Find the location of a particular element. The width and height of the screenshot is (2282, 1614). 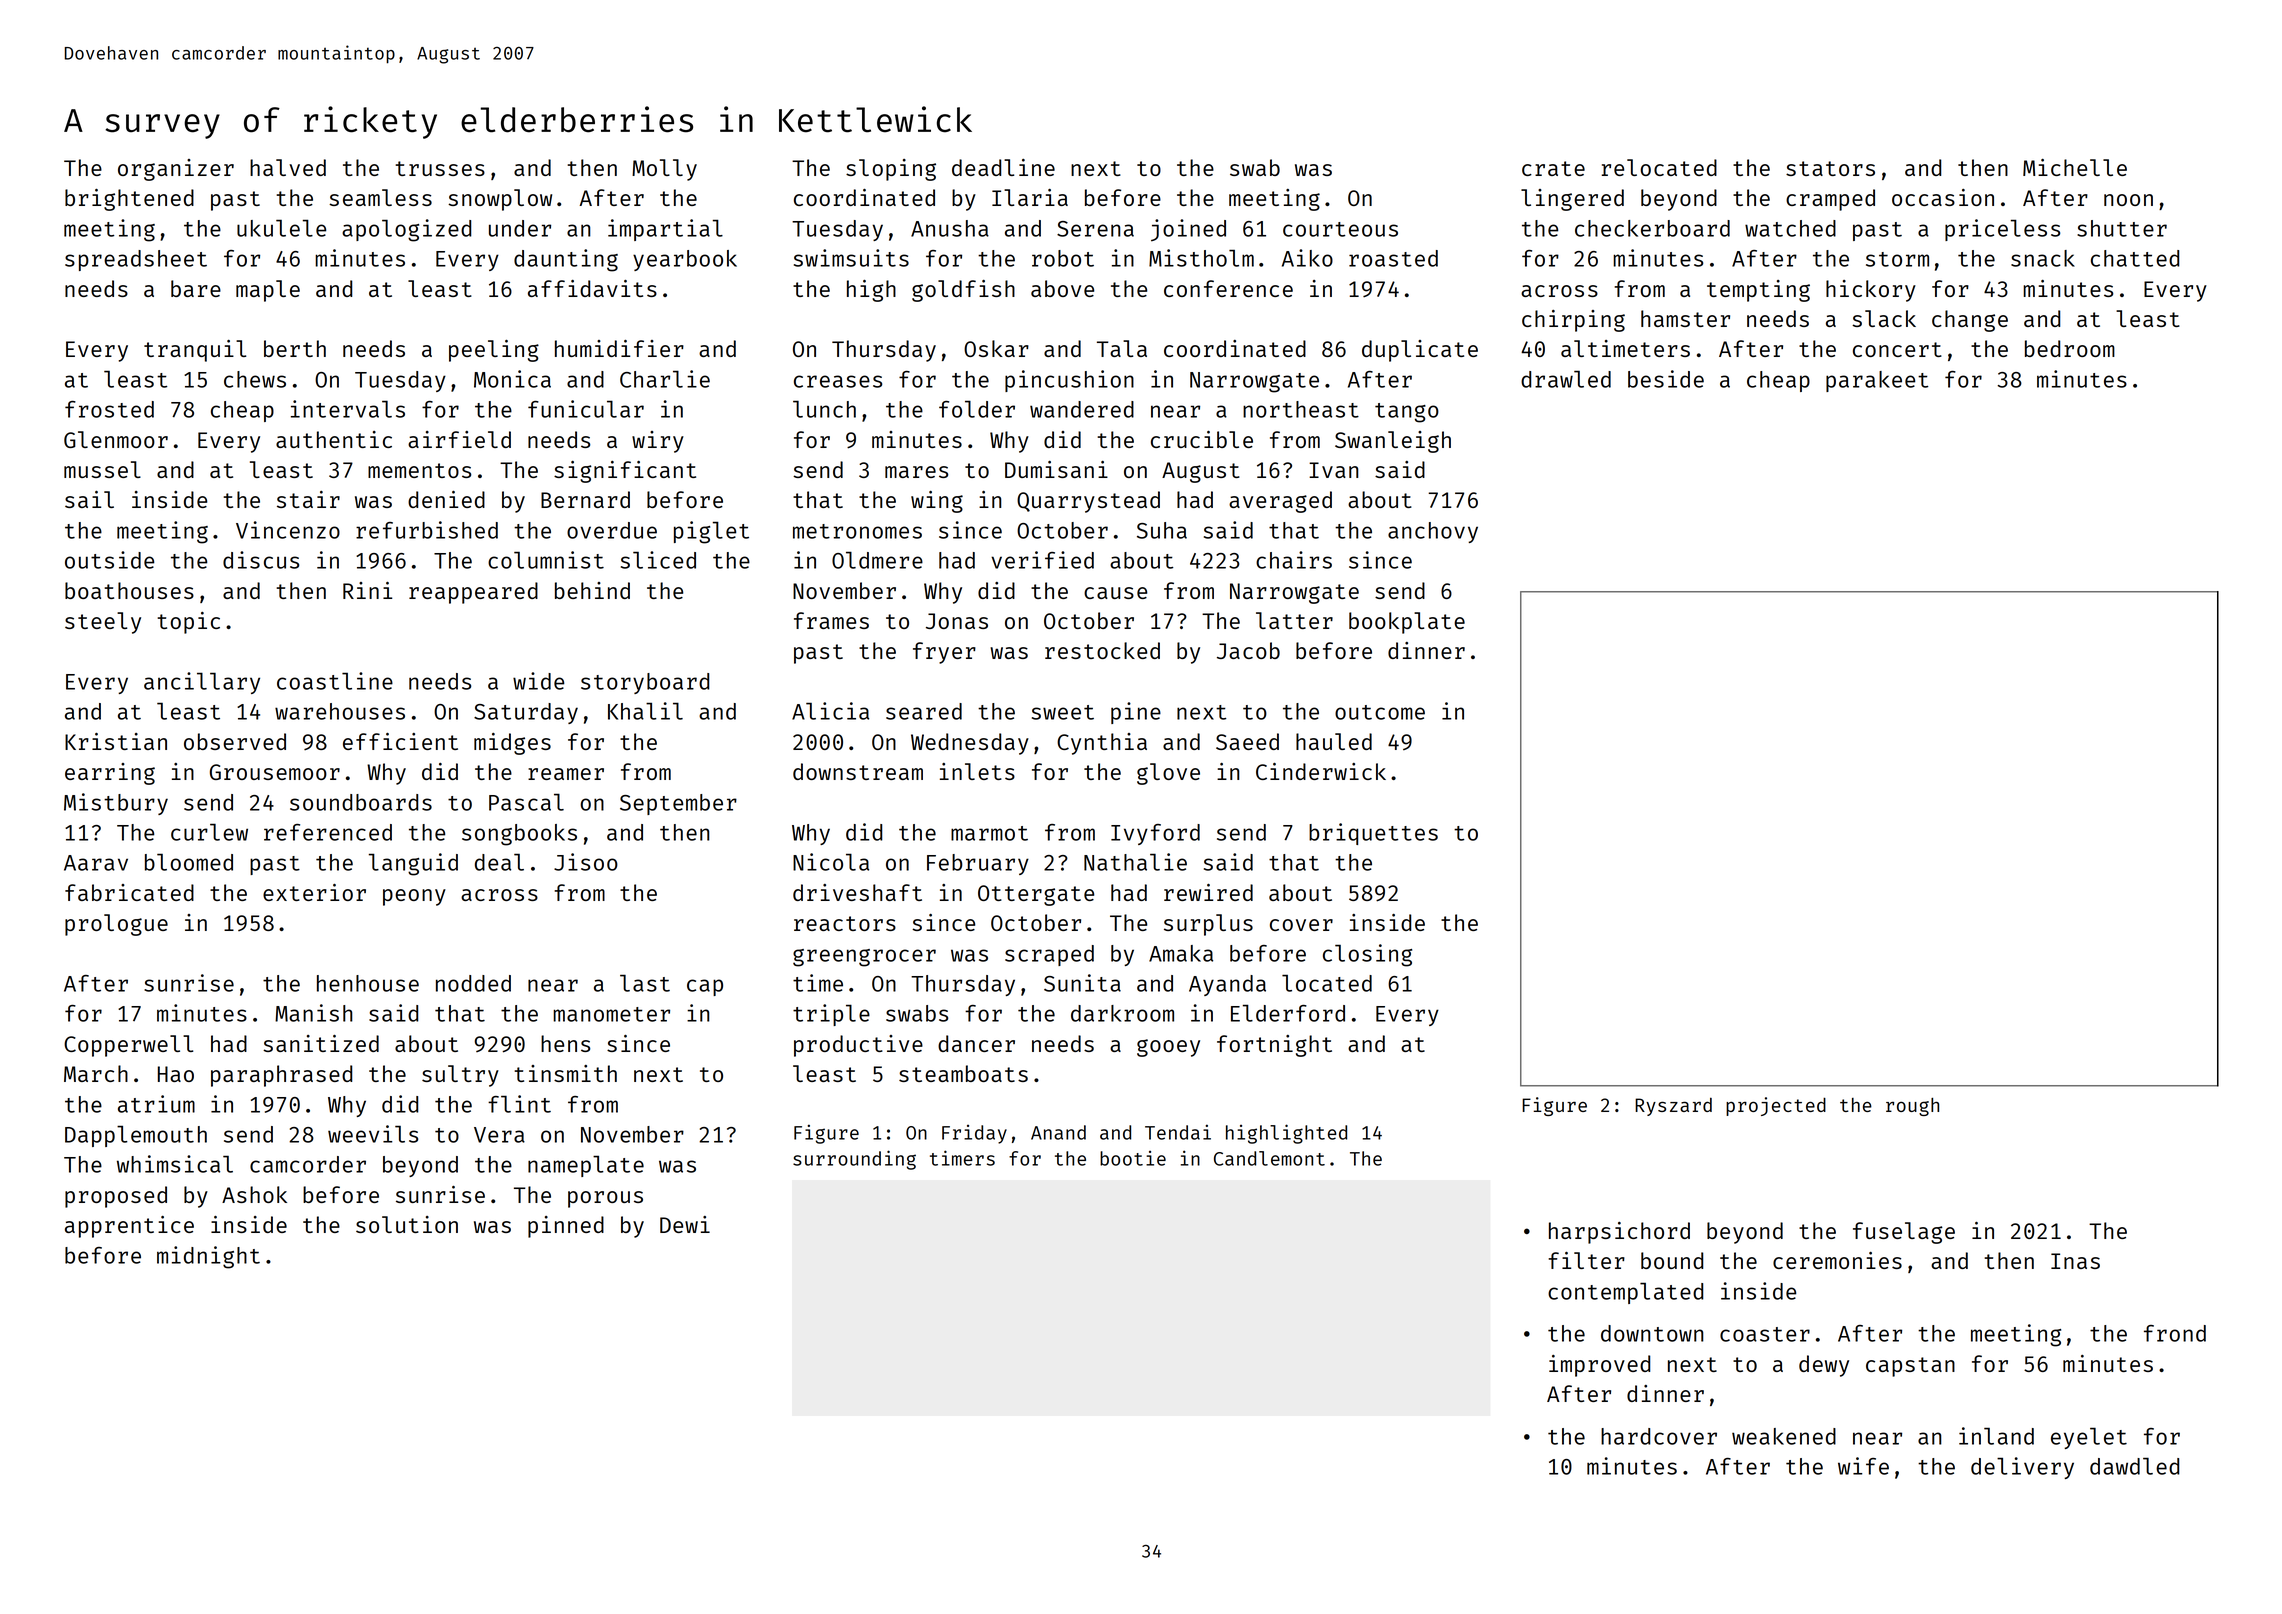

midnight is located at coordinates (208, 1257).
